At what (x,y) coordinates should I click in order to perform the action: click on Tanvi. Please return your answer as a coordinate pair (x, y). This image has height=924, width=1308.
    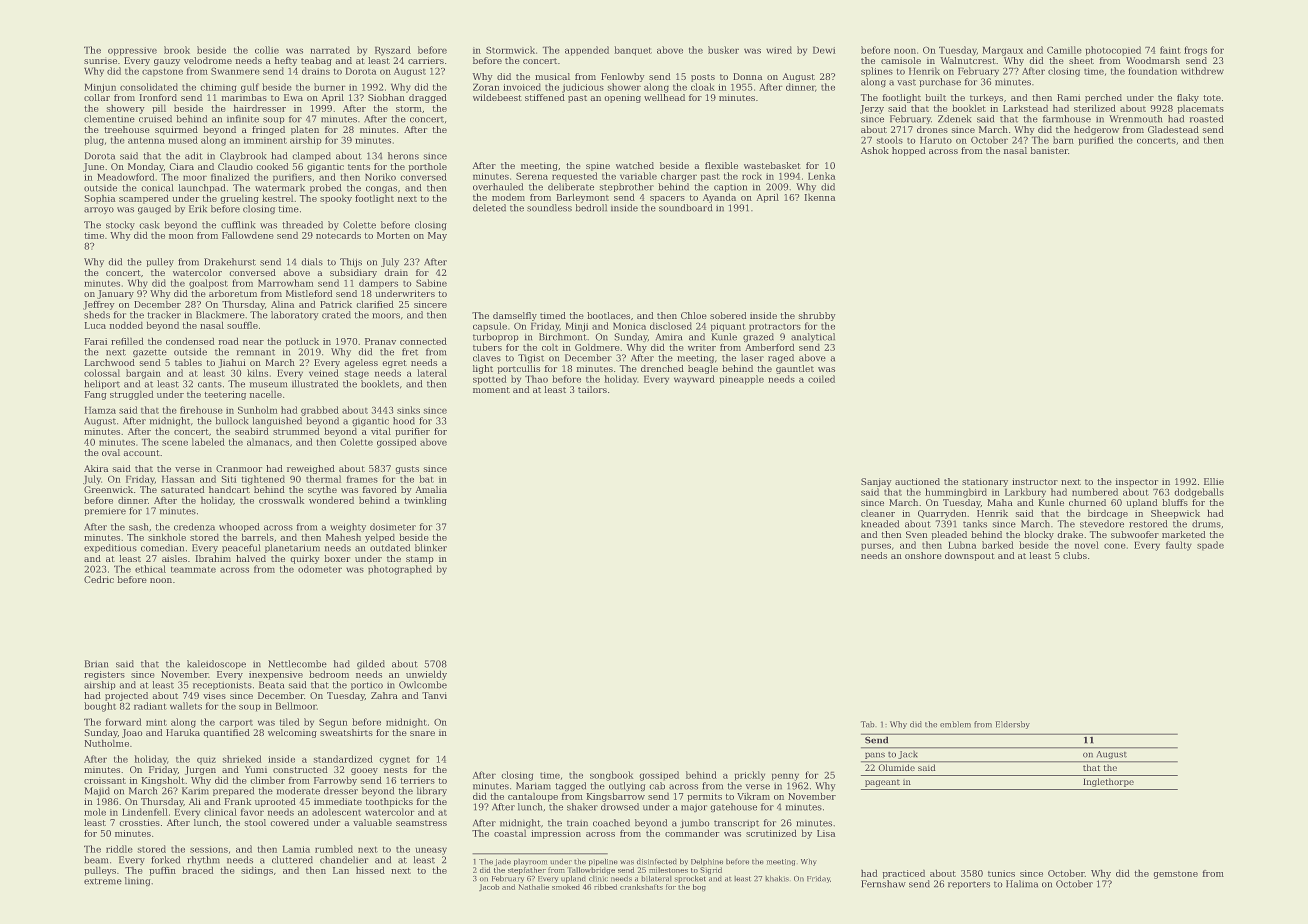
    Looking at the image, I should click on (434, 695).
